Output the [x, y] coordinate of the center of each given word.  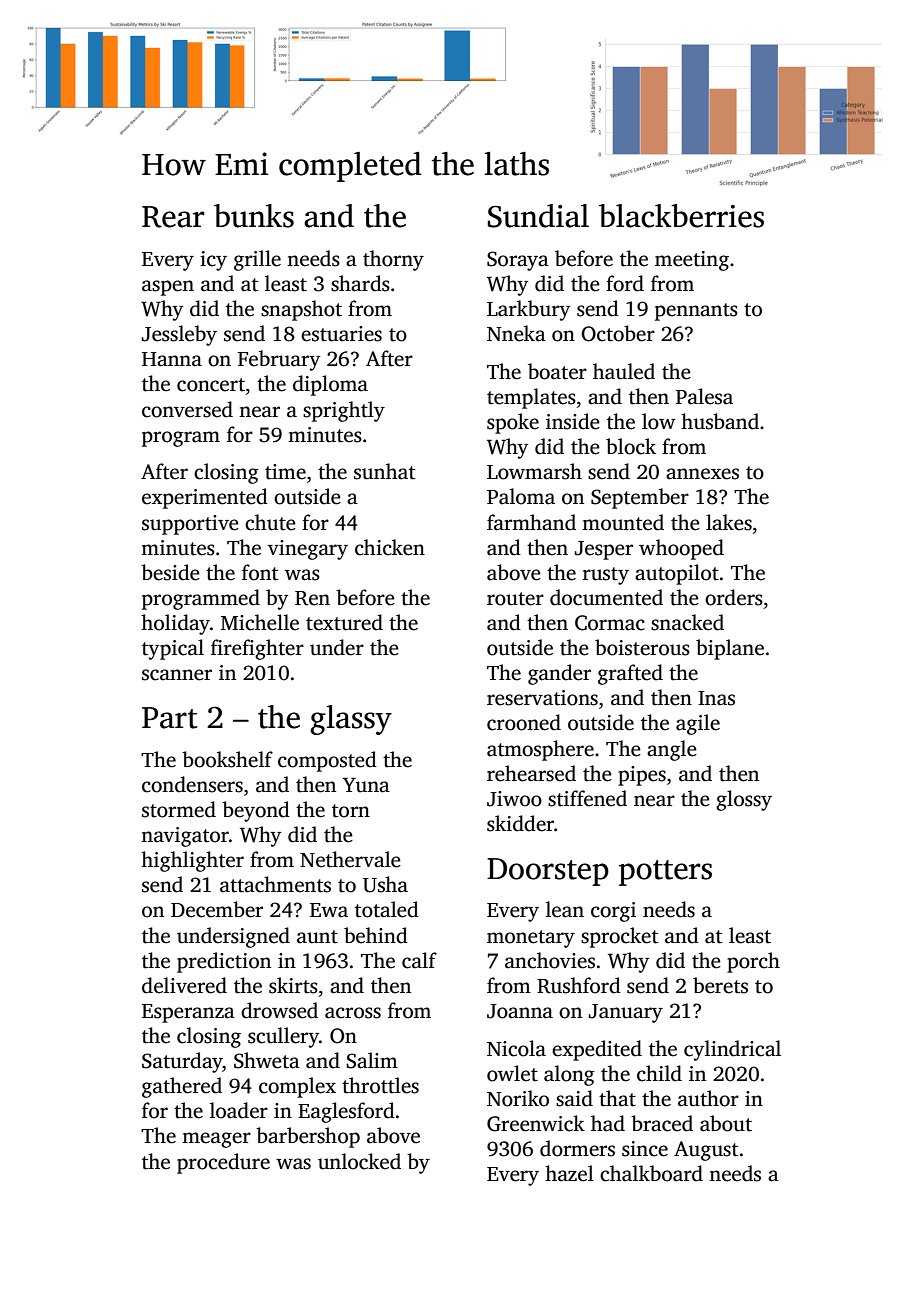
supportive [190, 525]
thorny [393, 260]
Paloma [521, 496]
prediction [224, 962]
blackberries [681, 216]
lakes [729, 522]
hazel [569, 1173]
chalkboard [651, 1173]
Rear [173, 217]
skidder [520, 823]
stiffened [587, 798]
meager [216, 1140]
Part [170, 718]
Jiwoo [514, 799]
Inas [716, 698]
